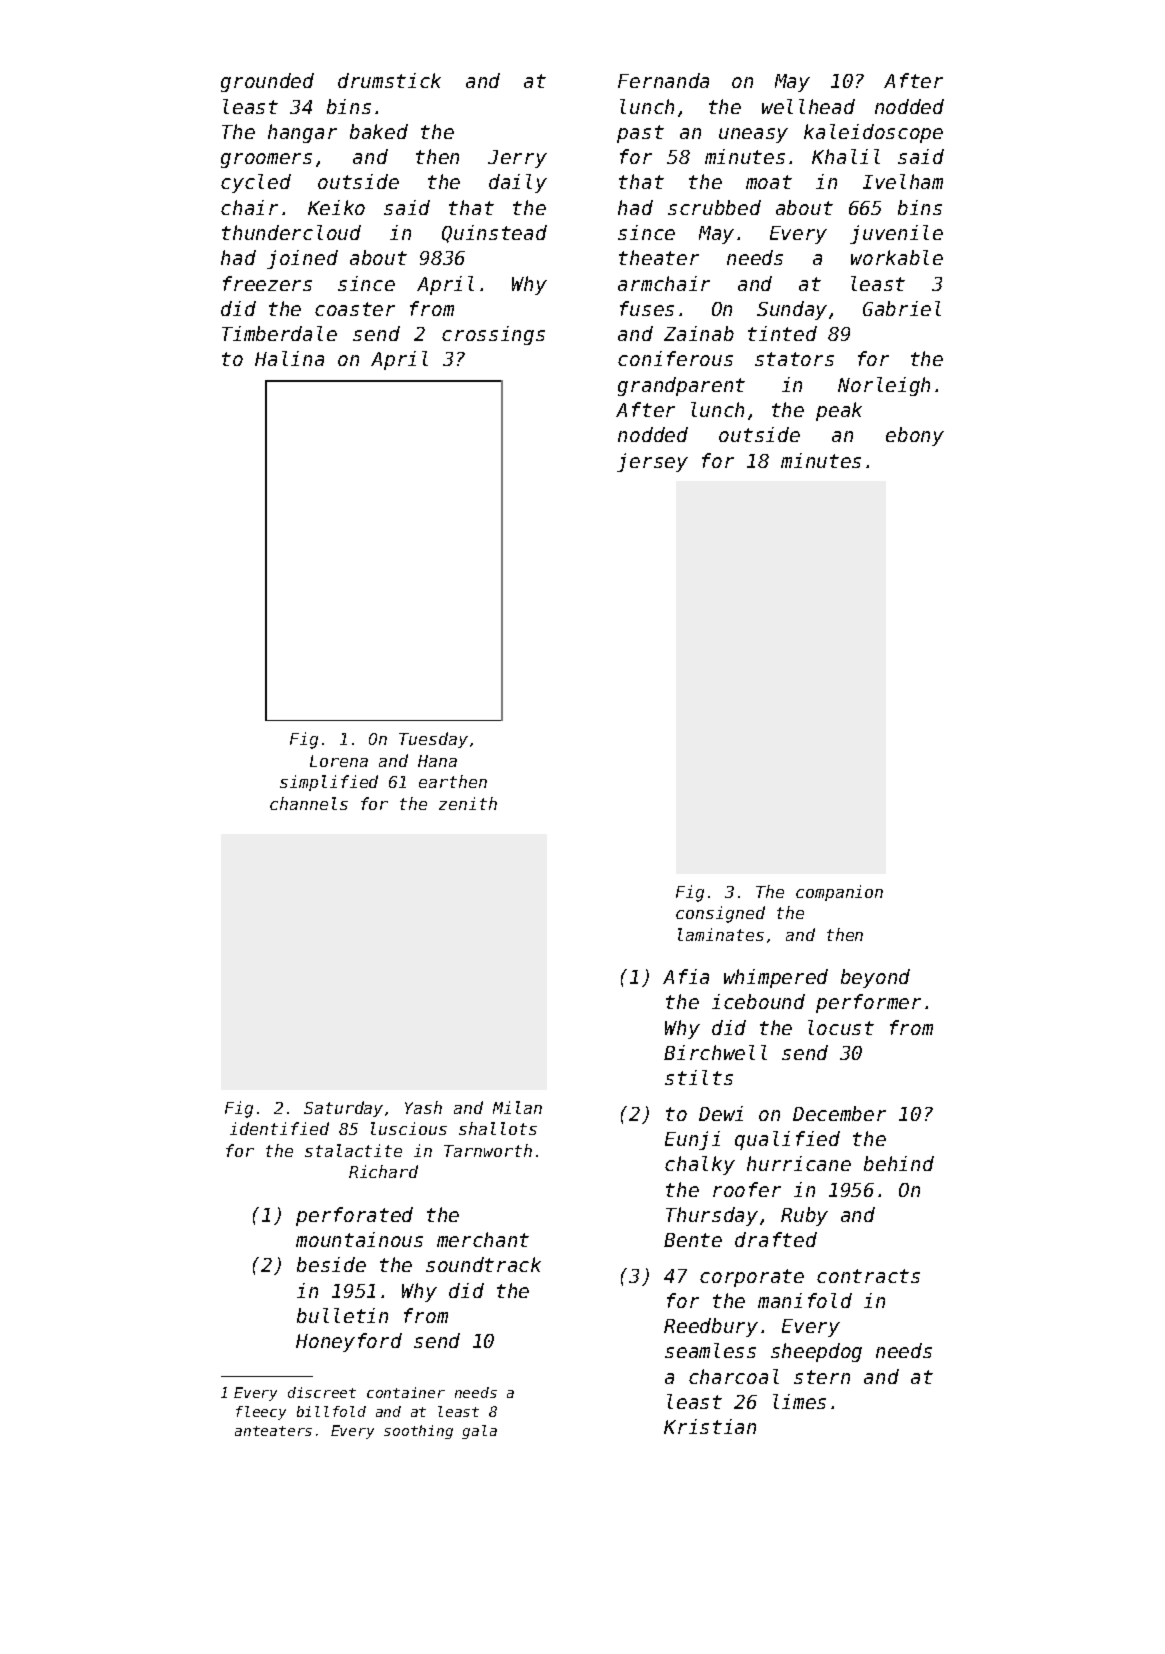  I want to click on consigned, so click(720, 914).
